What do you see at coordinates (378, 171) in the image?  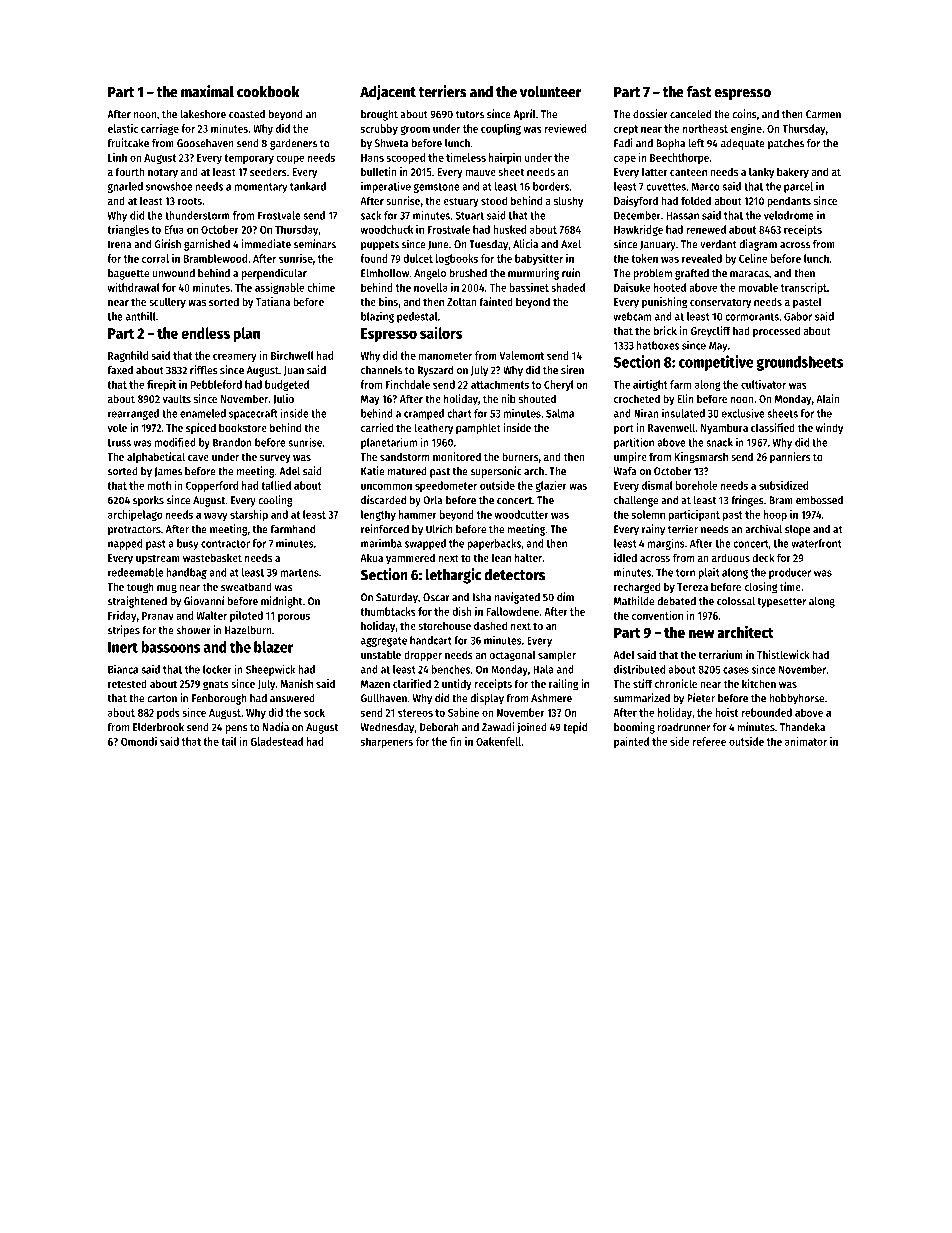 I see `bulletin` at bounding box center [378, 171].
